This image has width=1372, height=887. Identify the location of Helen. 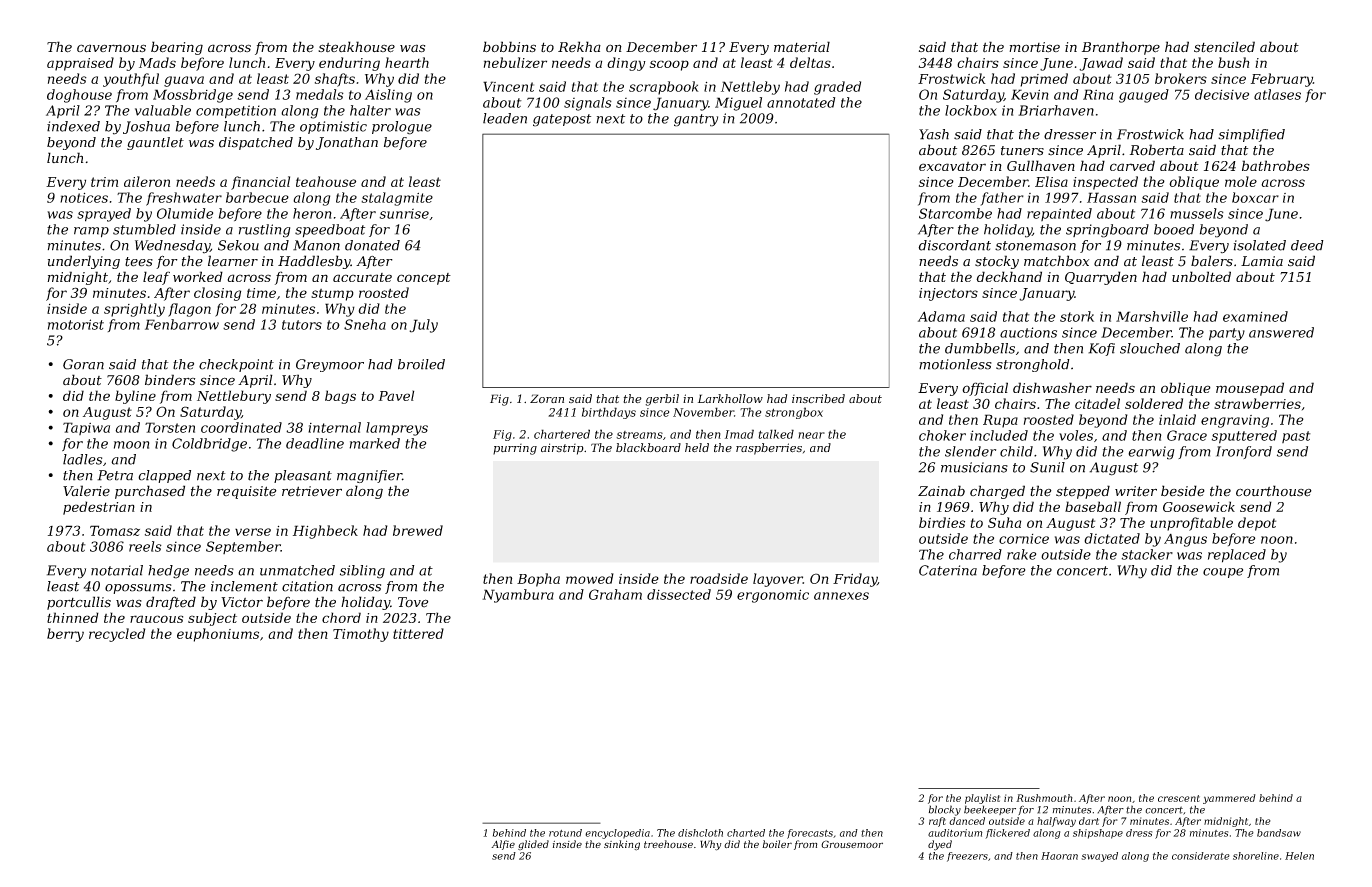
(1299, 856).
